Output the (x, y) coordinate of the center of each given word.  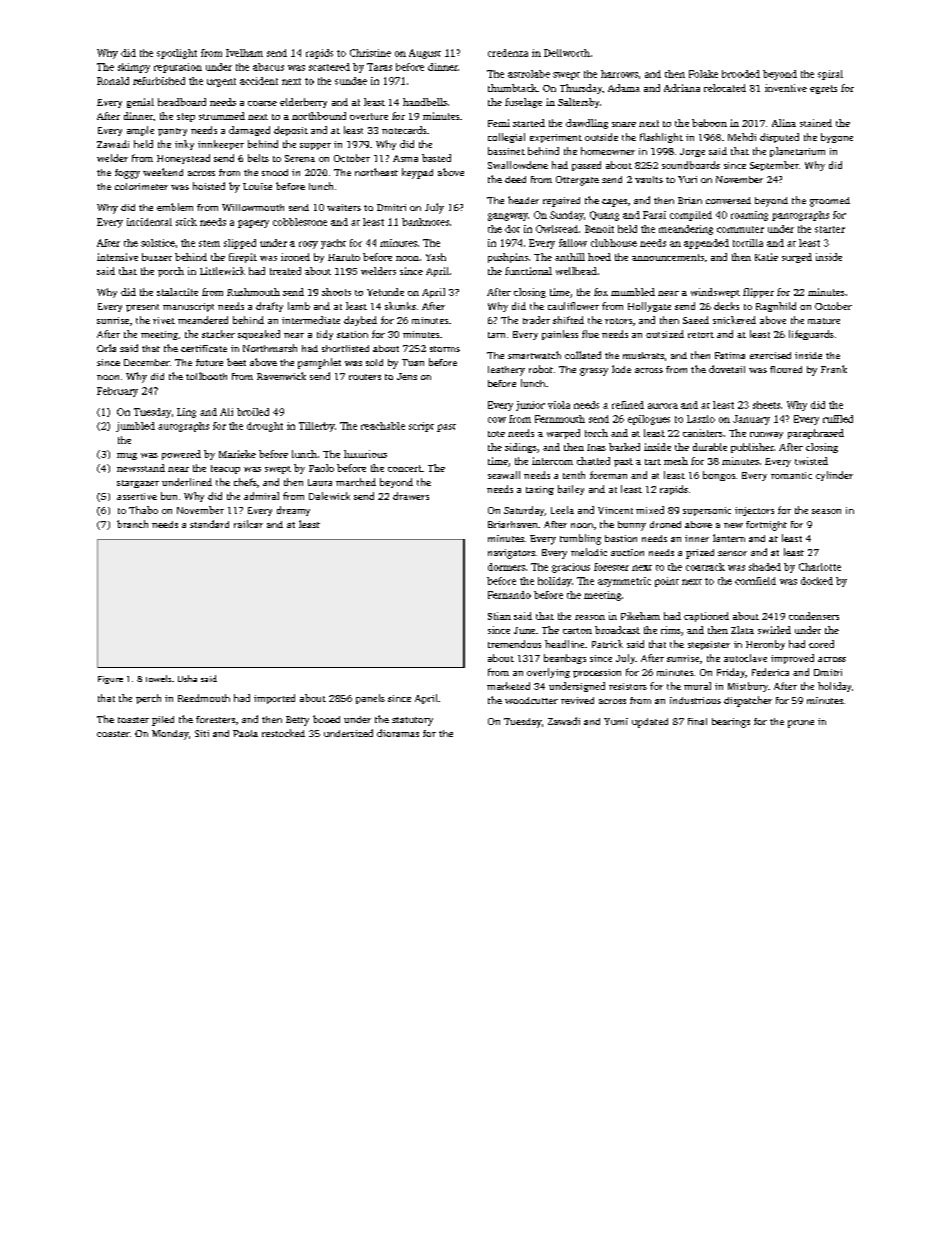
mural (697, 686)
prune (801, 724)
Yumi (616, 721)
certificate (204, 348)
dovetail (727, 369)
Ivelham (244, 53)
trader (536, 320)
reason (590, 617)
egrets (823, 89)
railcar (248, 524)
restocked (283, 733)
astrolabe (529, 74)
